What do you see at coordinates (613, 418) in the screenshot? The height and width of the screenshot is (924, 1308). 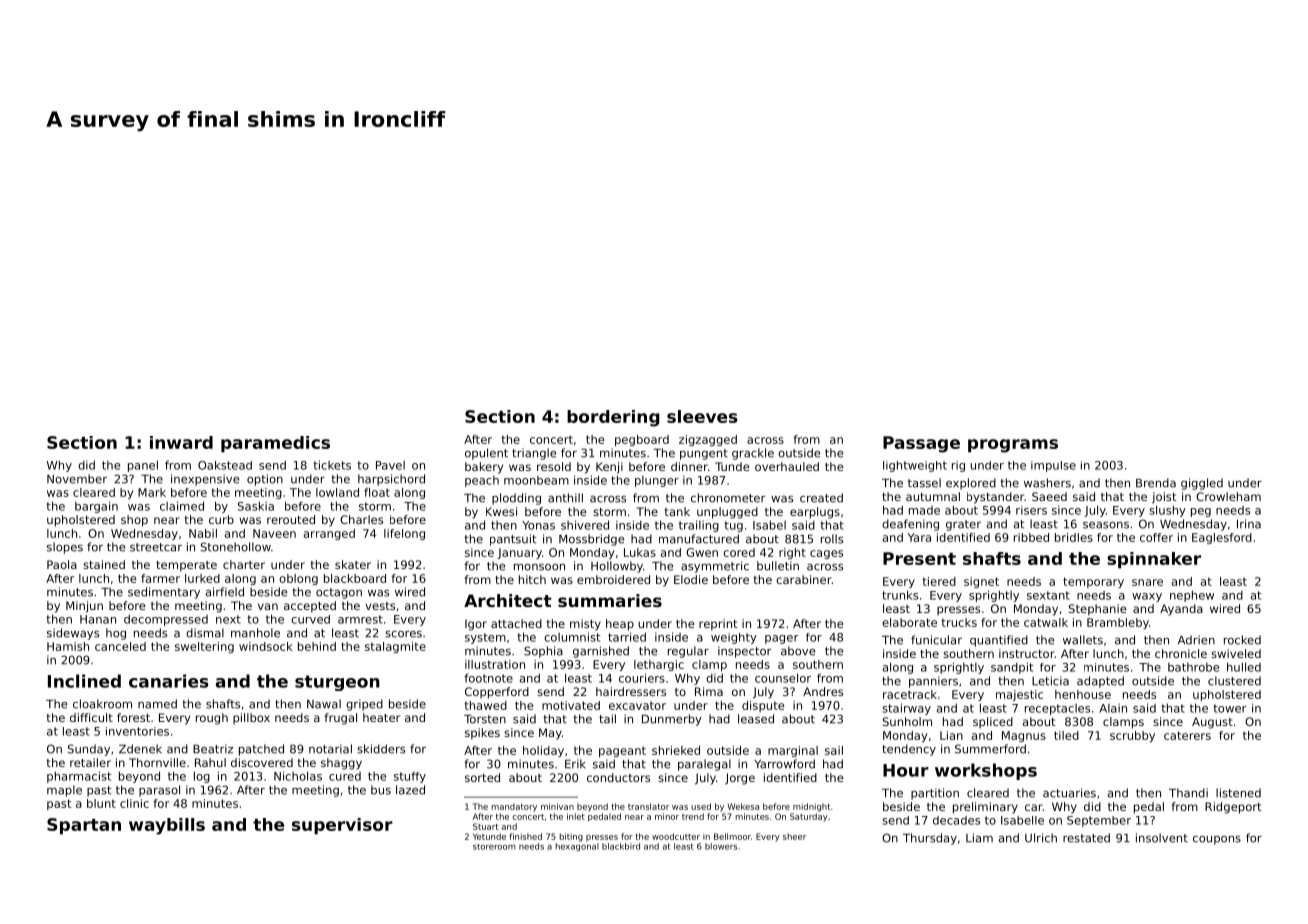 I see `bordering` at bounding box center [613, 418].
